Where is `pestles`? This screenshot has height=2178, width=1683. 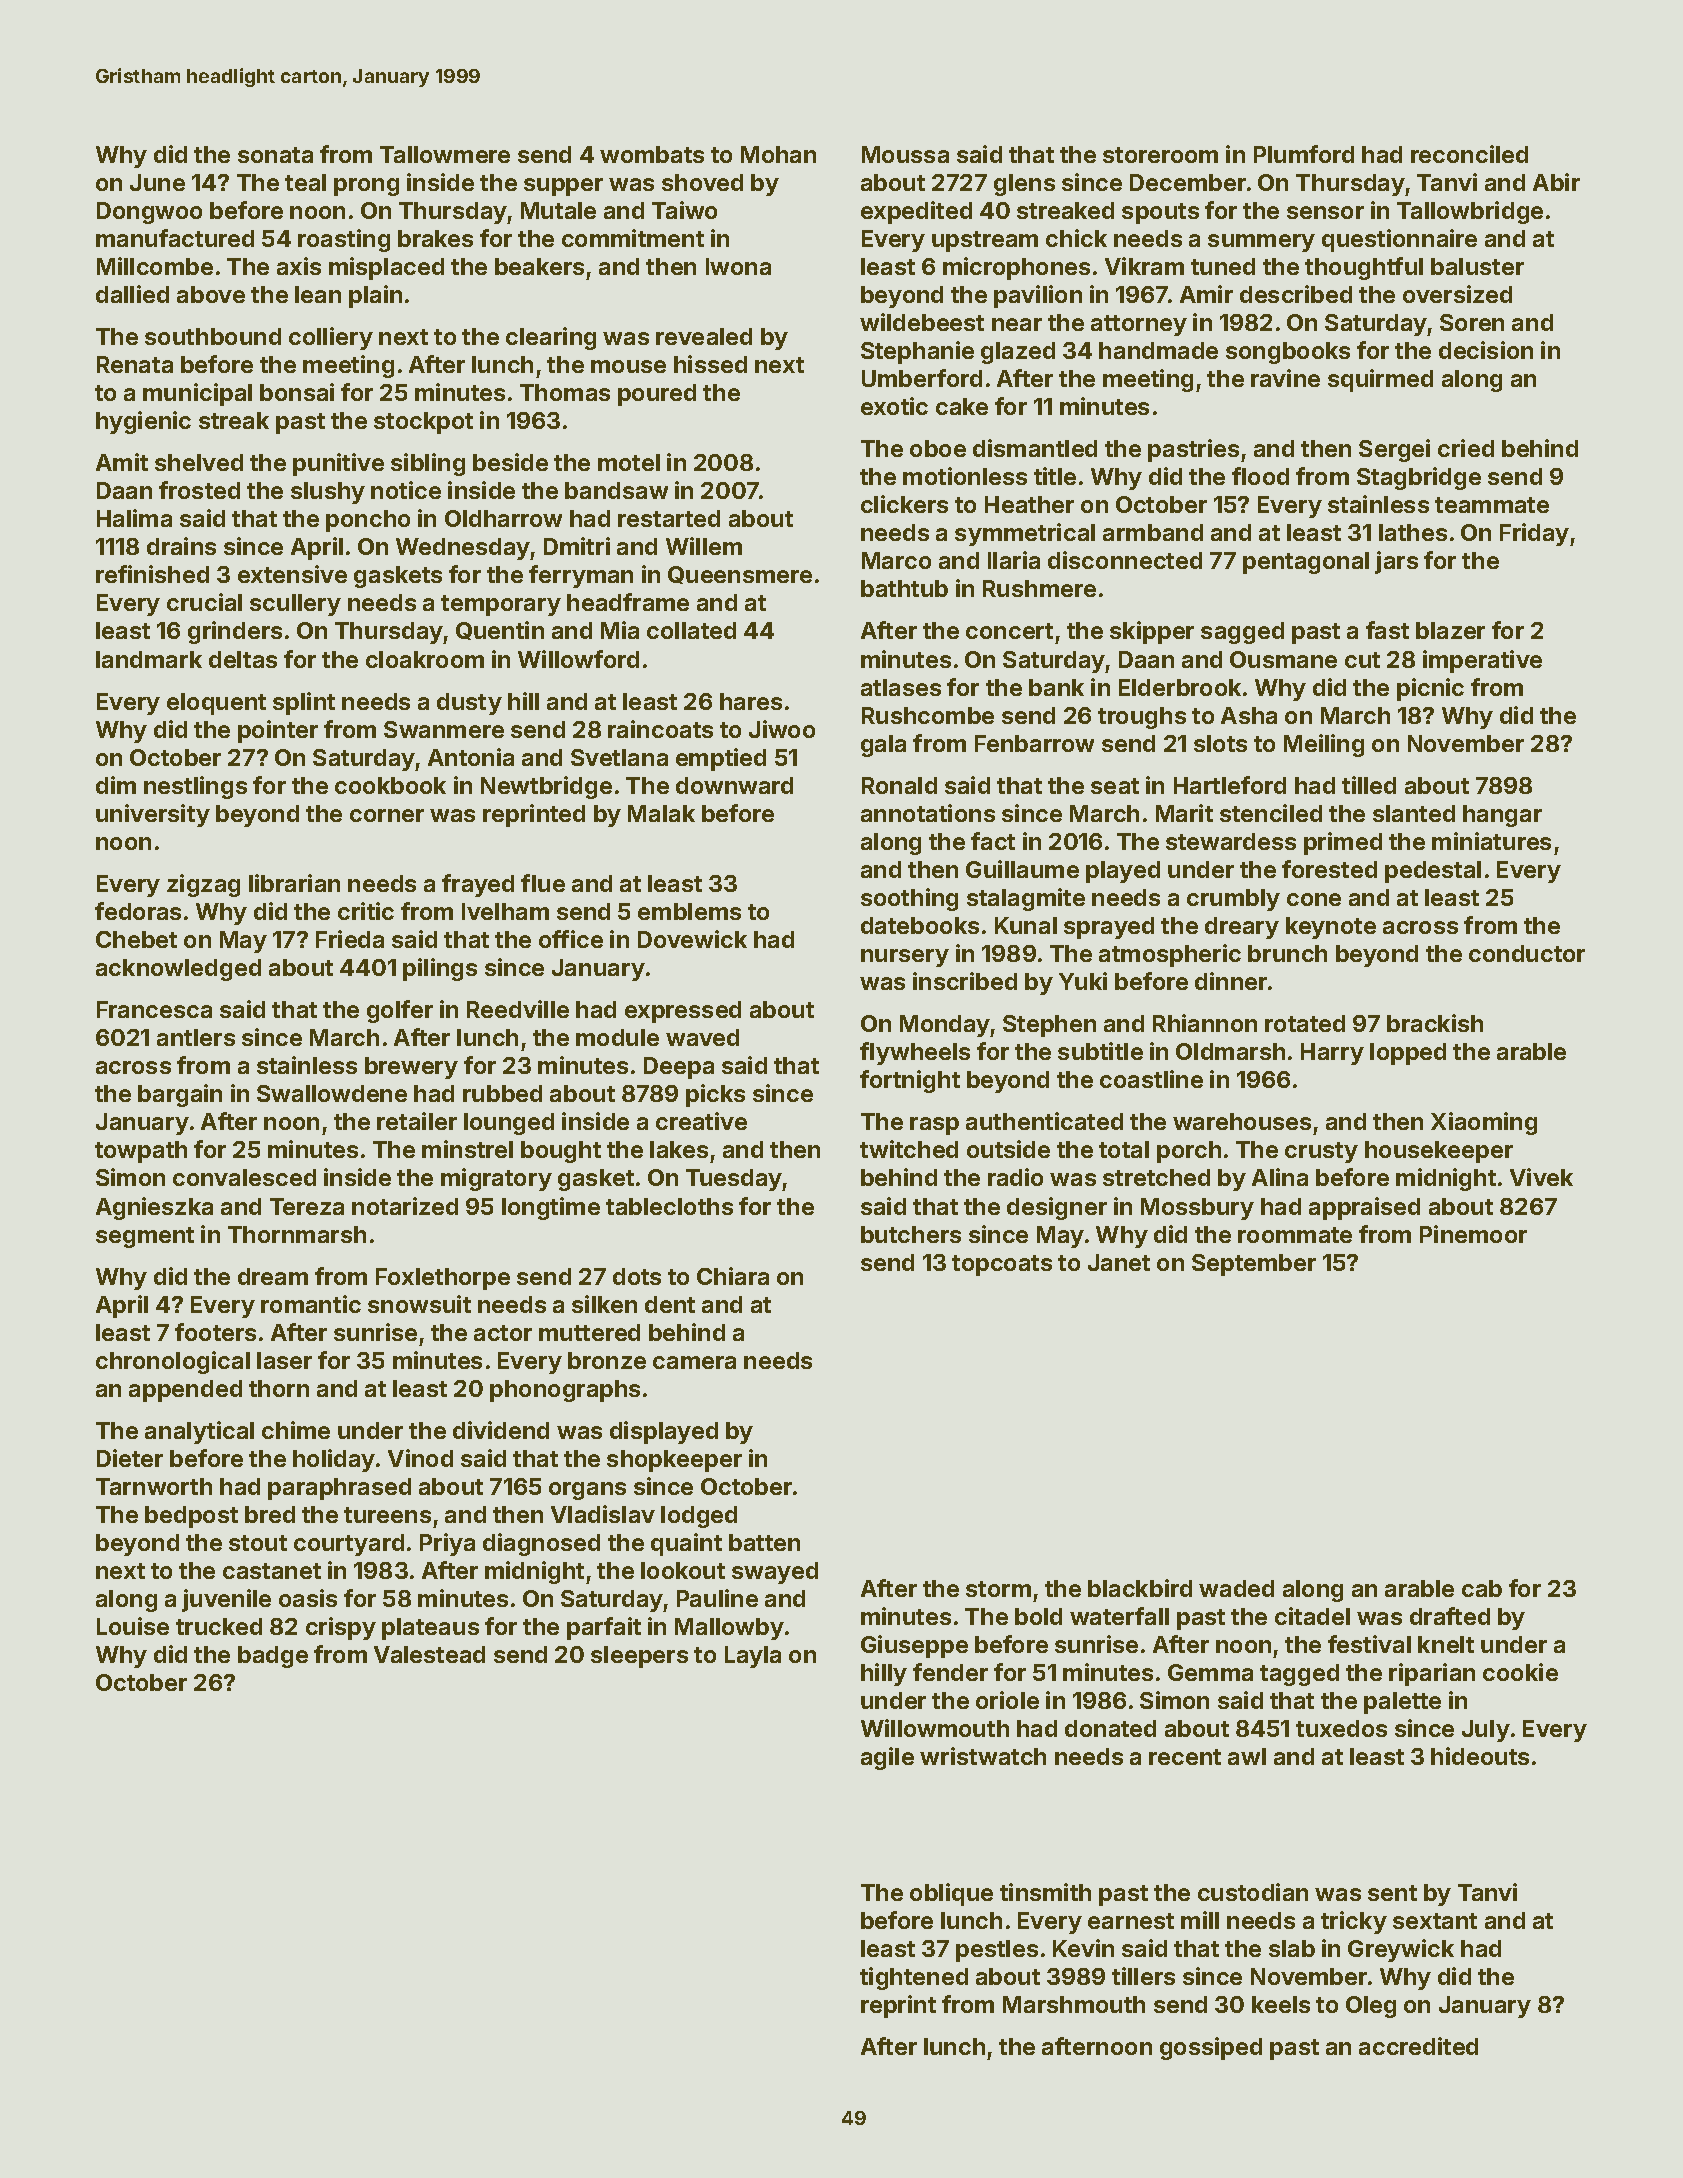 pestles is located at coordinates (997, 1951).
